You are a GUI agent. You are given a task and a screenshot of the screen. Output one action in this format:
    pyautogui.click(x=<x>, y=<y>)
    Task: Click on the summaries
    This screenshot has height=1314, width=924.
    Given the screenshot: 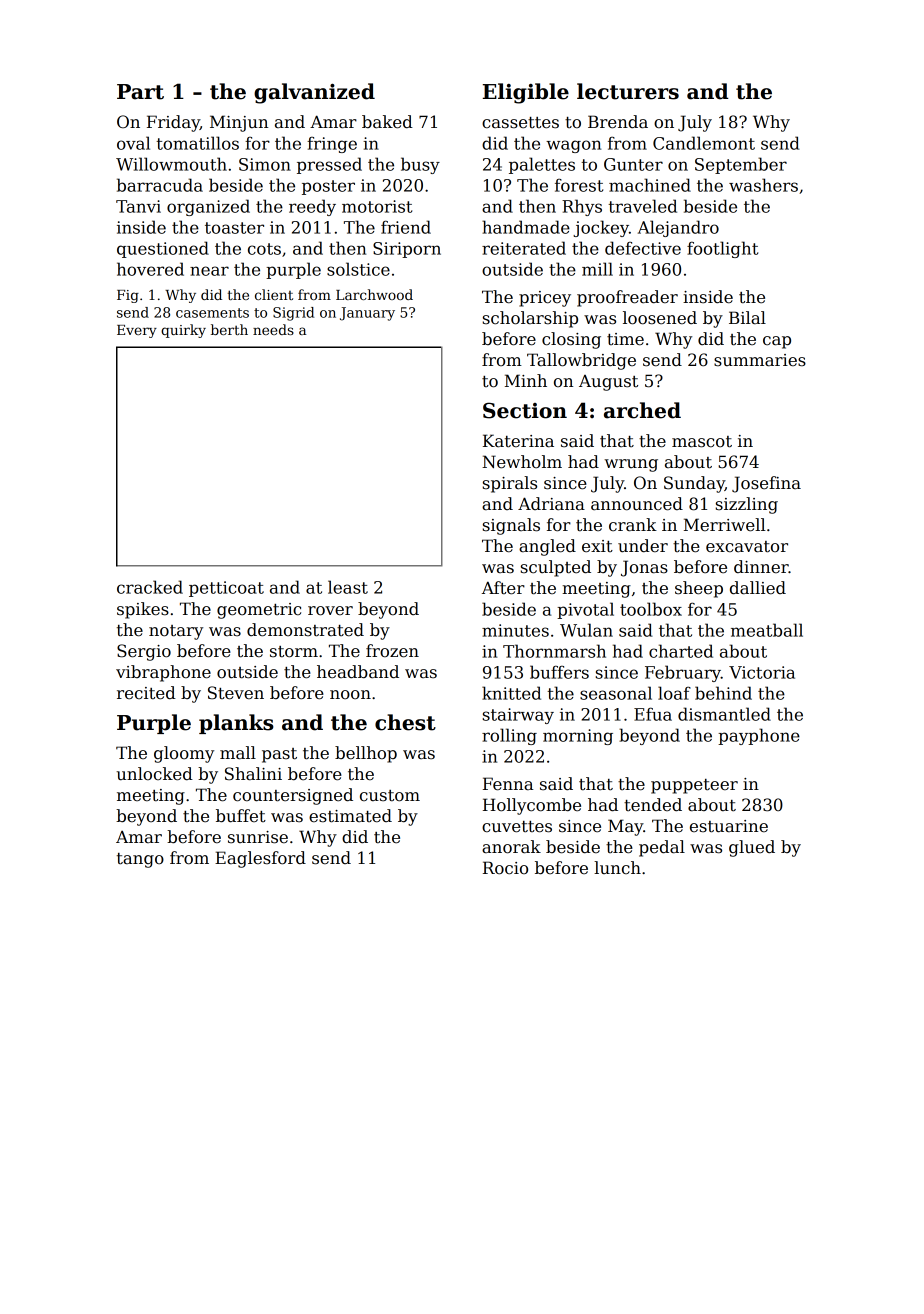 What is the action you would take?
    pyautogui.click(x=760, y=360)
